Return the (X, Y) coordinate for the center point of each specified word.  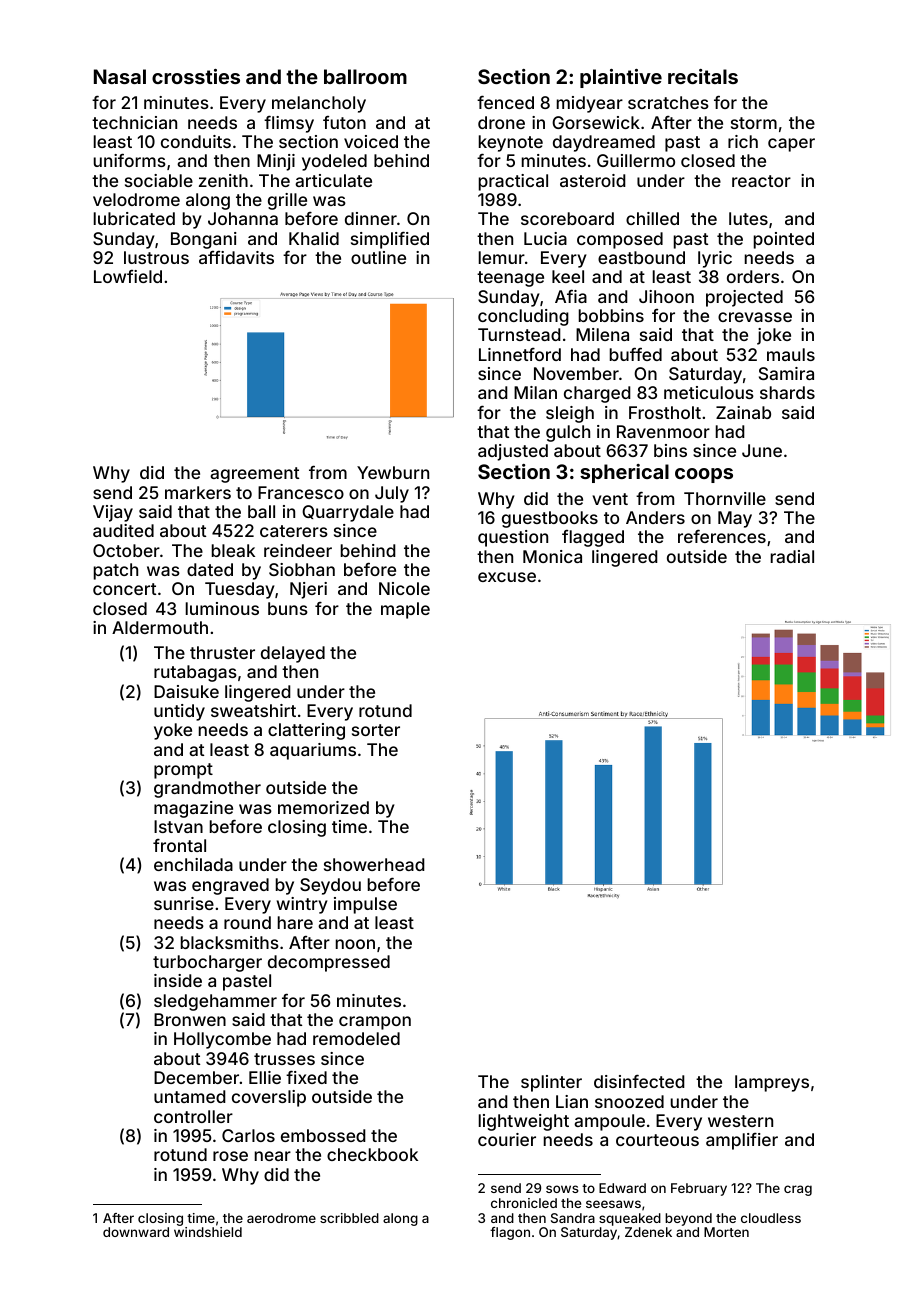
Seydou (330, 886)
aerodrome (281, 1218)
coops (704, 475)
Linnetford (520, 354)
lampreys (772, 1083)
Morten (726, 1232)
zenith (223, 180)
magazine (193, 809)
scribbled (349, 1218)
